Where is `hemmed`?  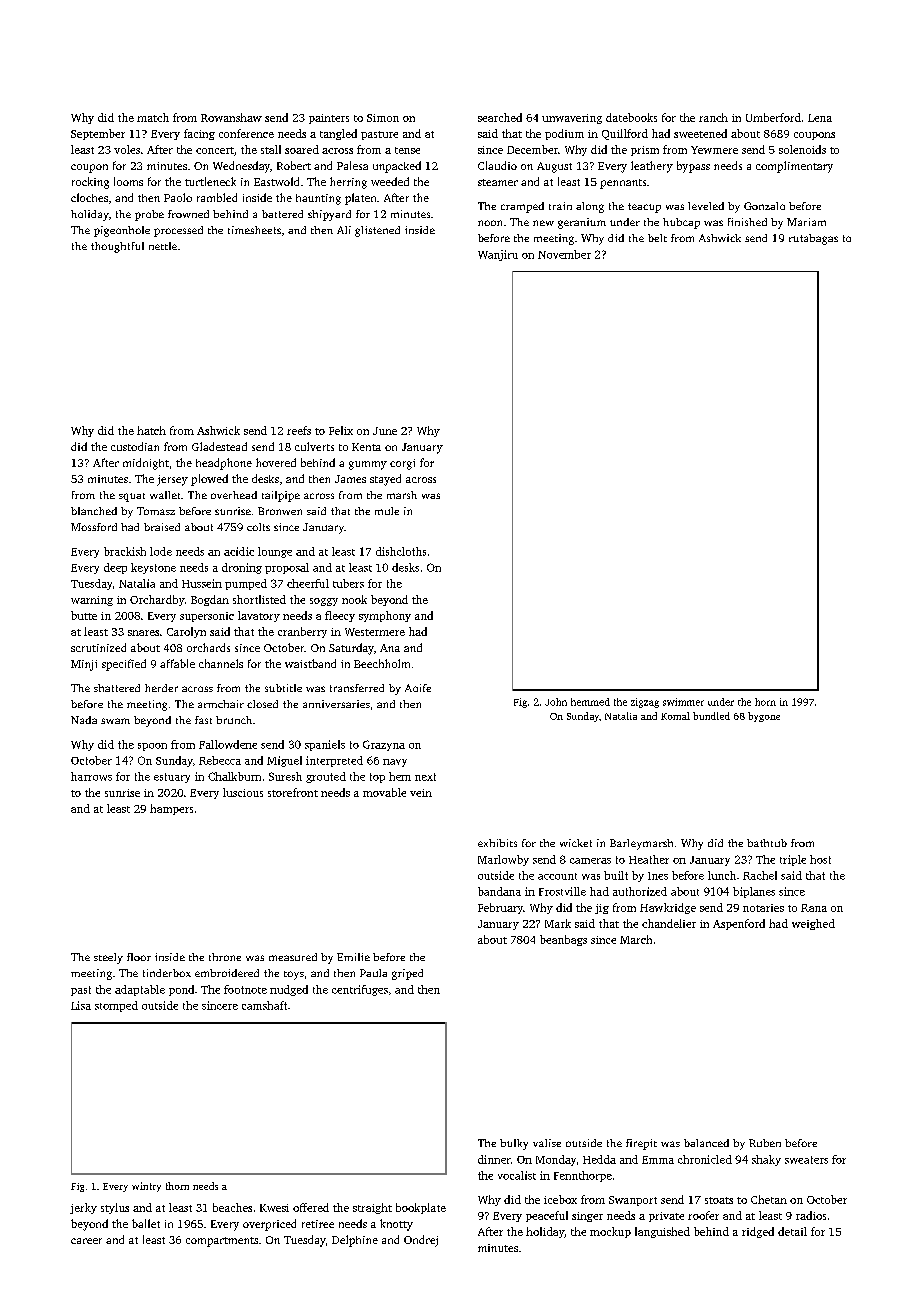
hemmed is located at coordinates (590, 702).
